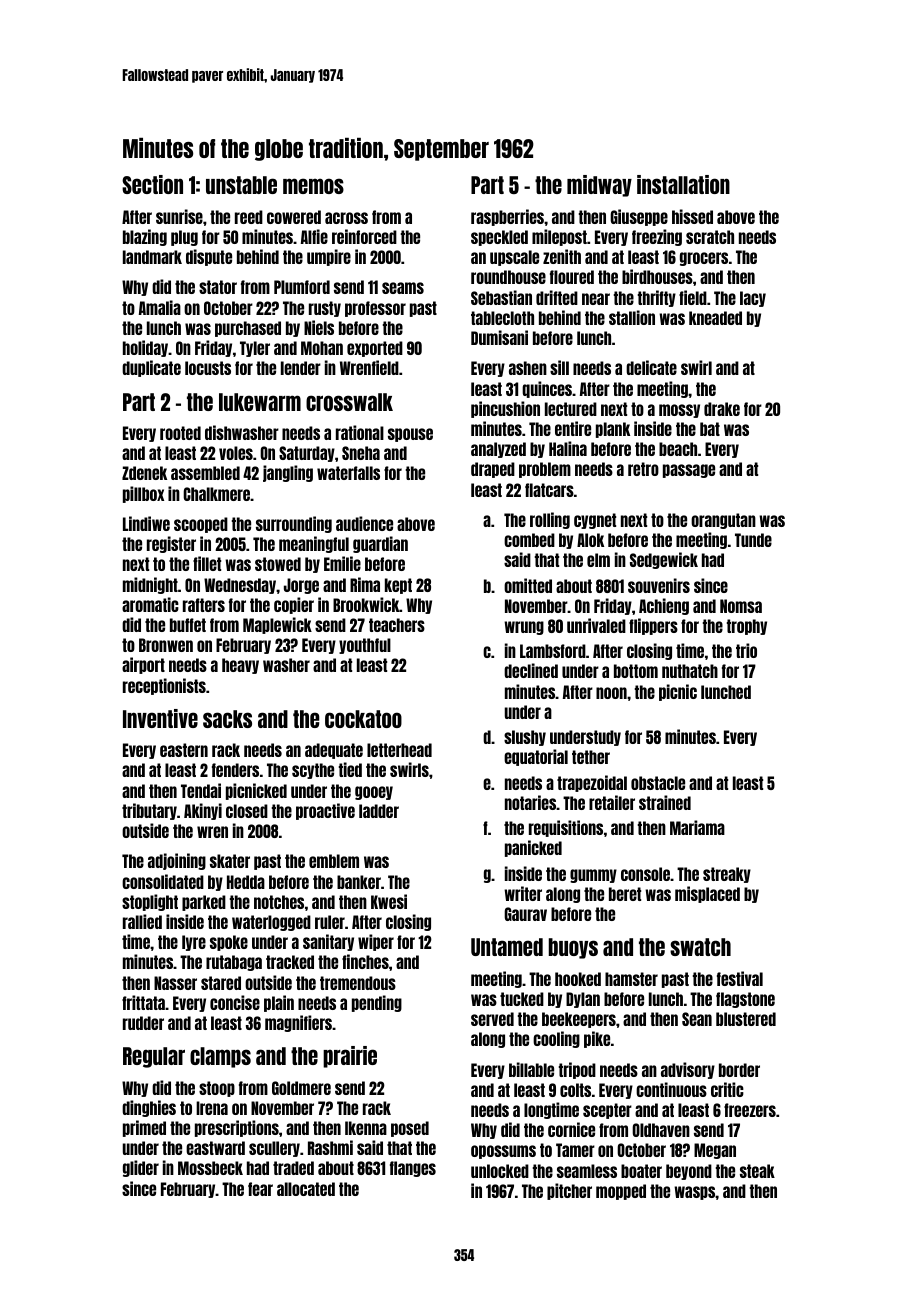 The height and width of the screenshot is (1316, 908). I want to click on unstable, so click(241, 185).
